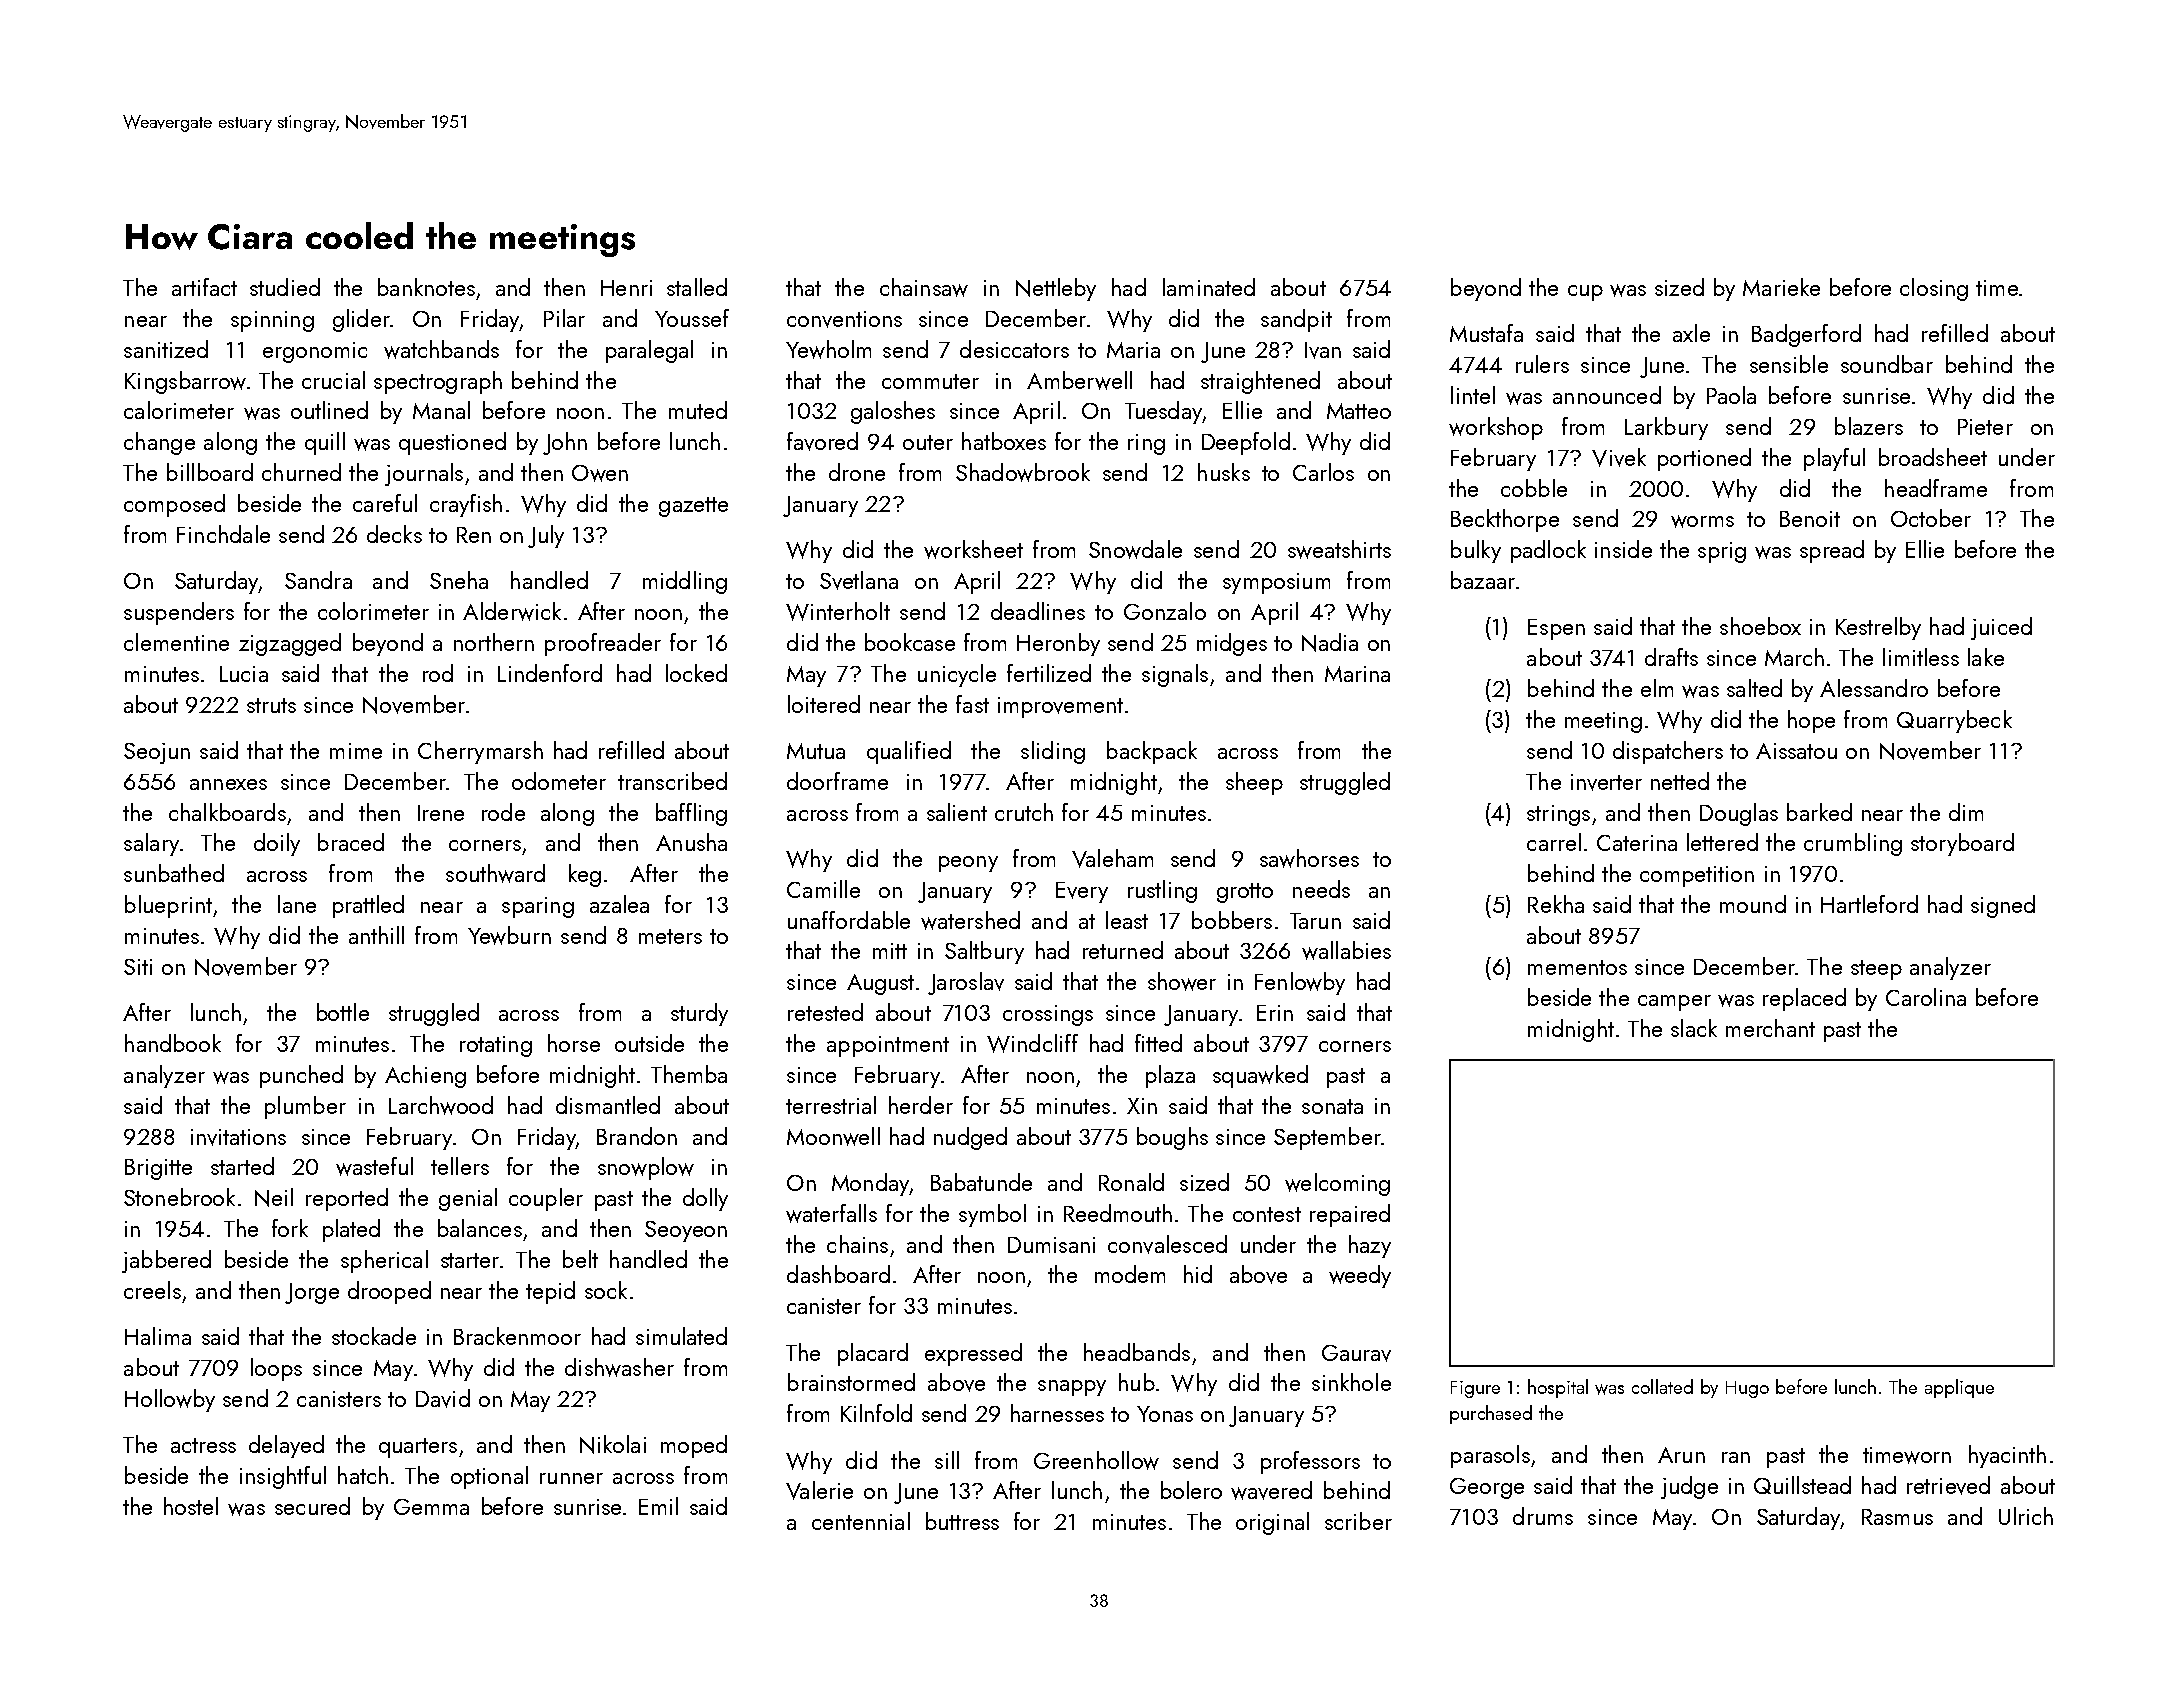 The width and height of the screenshot is (2178, 1683). What do you see at coordinates (1934, 289) in the screenshot?
I see `closing` at bounding box center [1934, 289].
